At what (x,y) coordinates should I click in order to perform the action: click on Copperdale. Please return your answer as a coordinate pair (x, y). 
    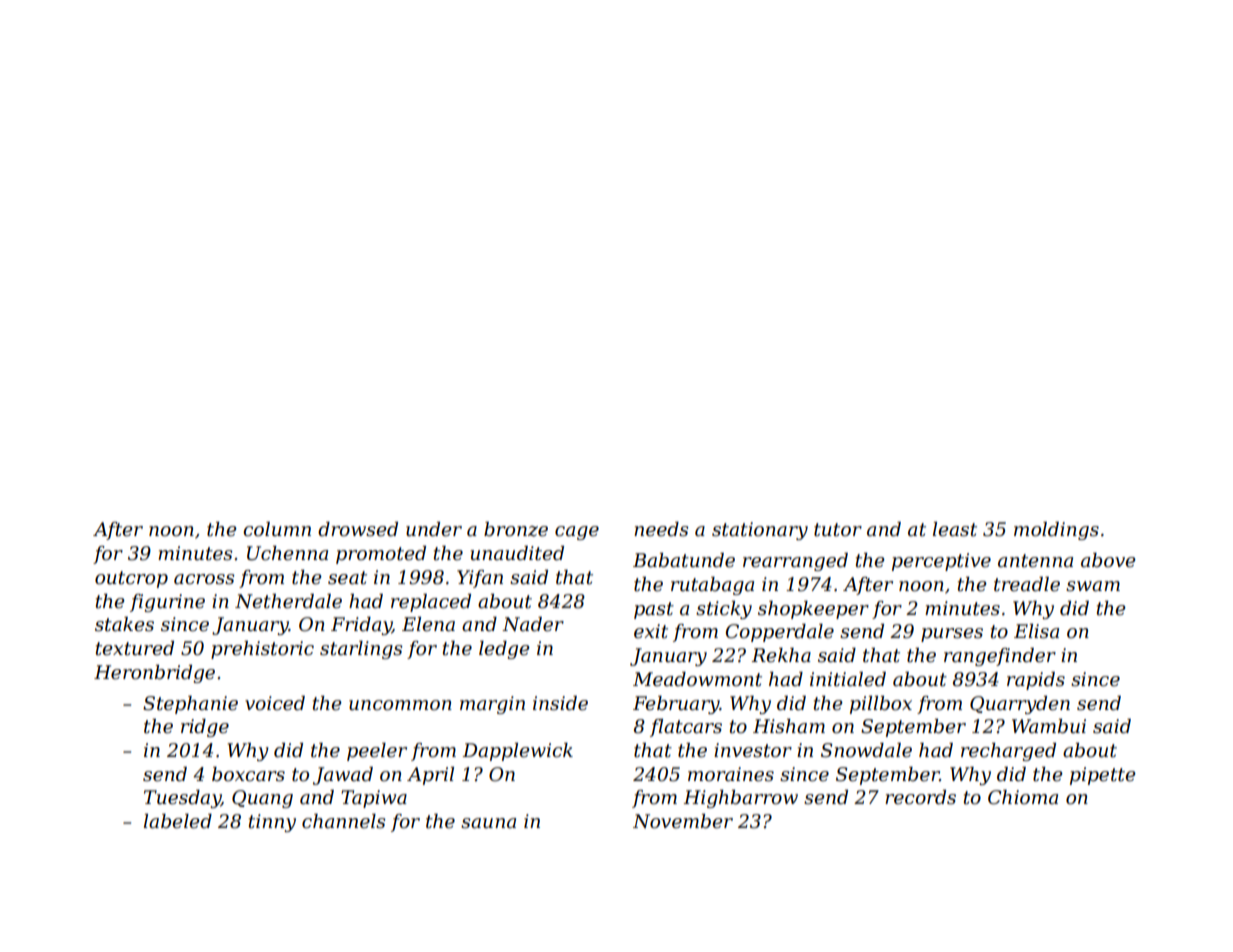
    Looking at the image, I should click on (780, 633).
